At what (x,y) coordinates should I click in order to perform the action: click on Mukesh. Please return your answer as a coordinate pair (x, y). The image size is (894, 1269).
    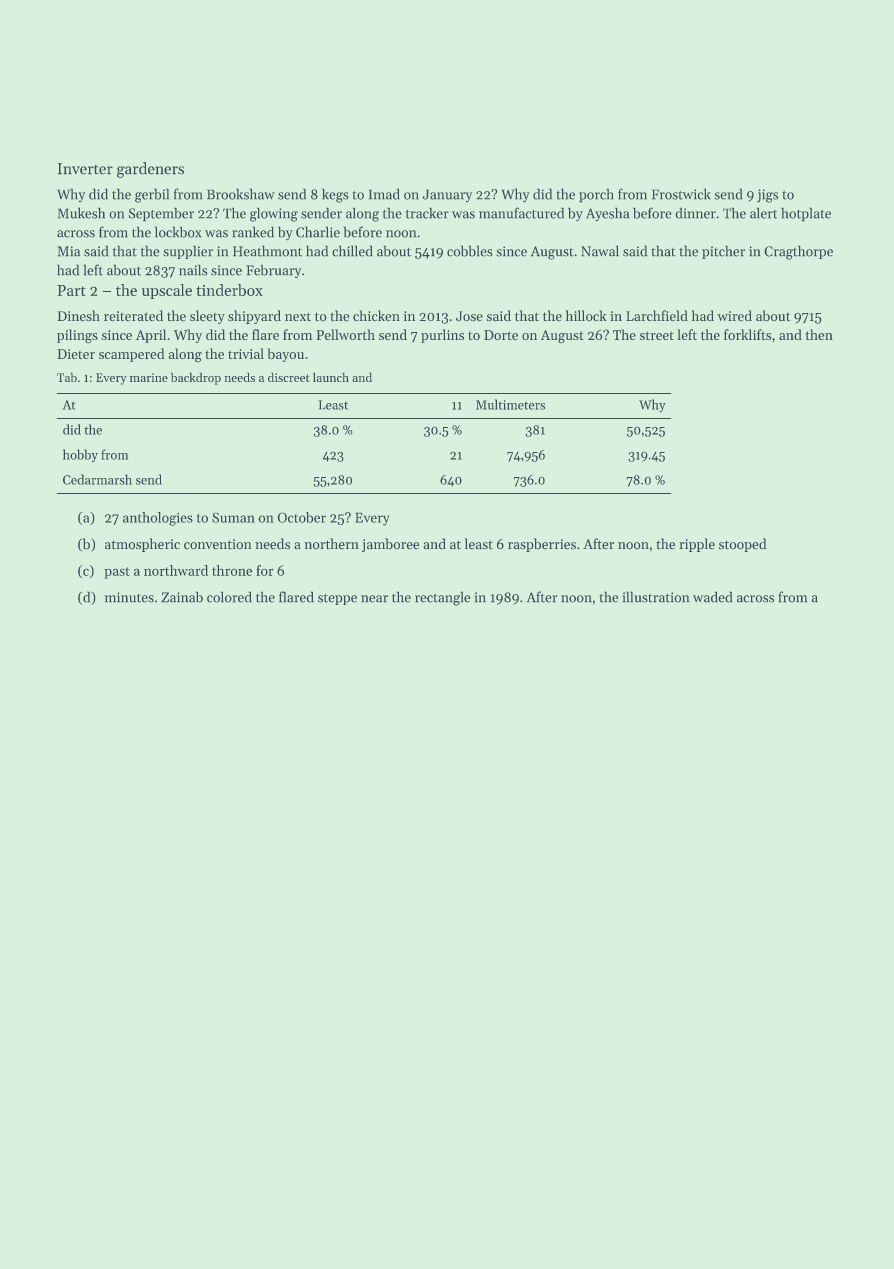
    Looking at the image, I should click on (81, 213).
